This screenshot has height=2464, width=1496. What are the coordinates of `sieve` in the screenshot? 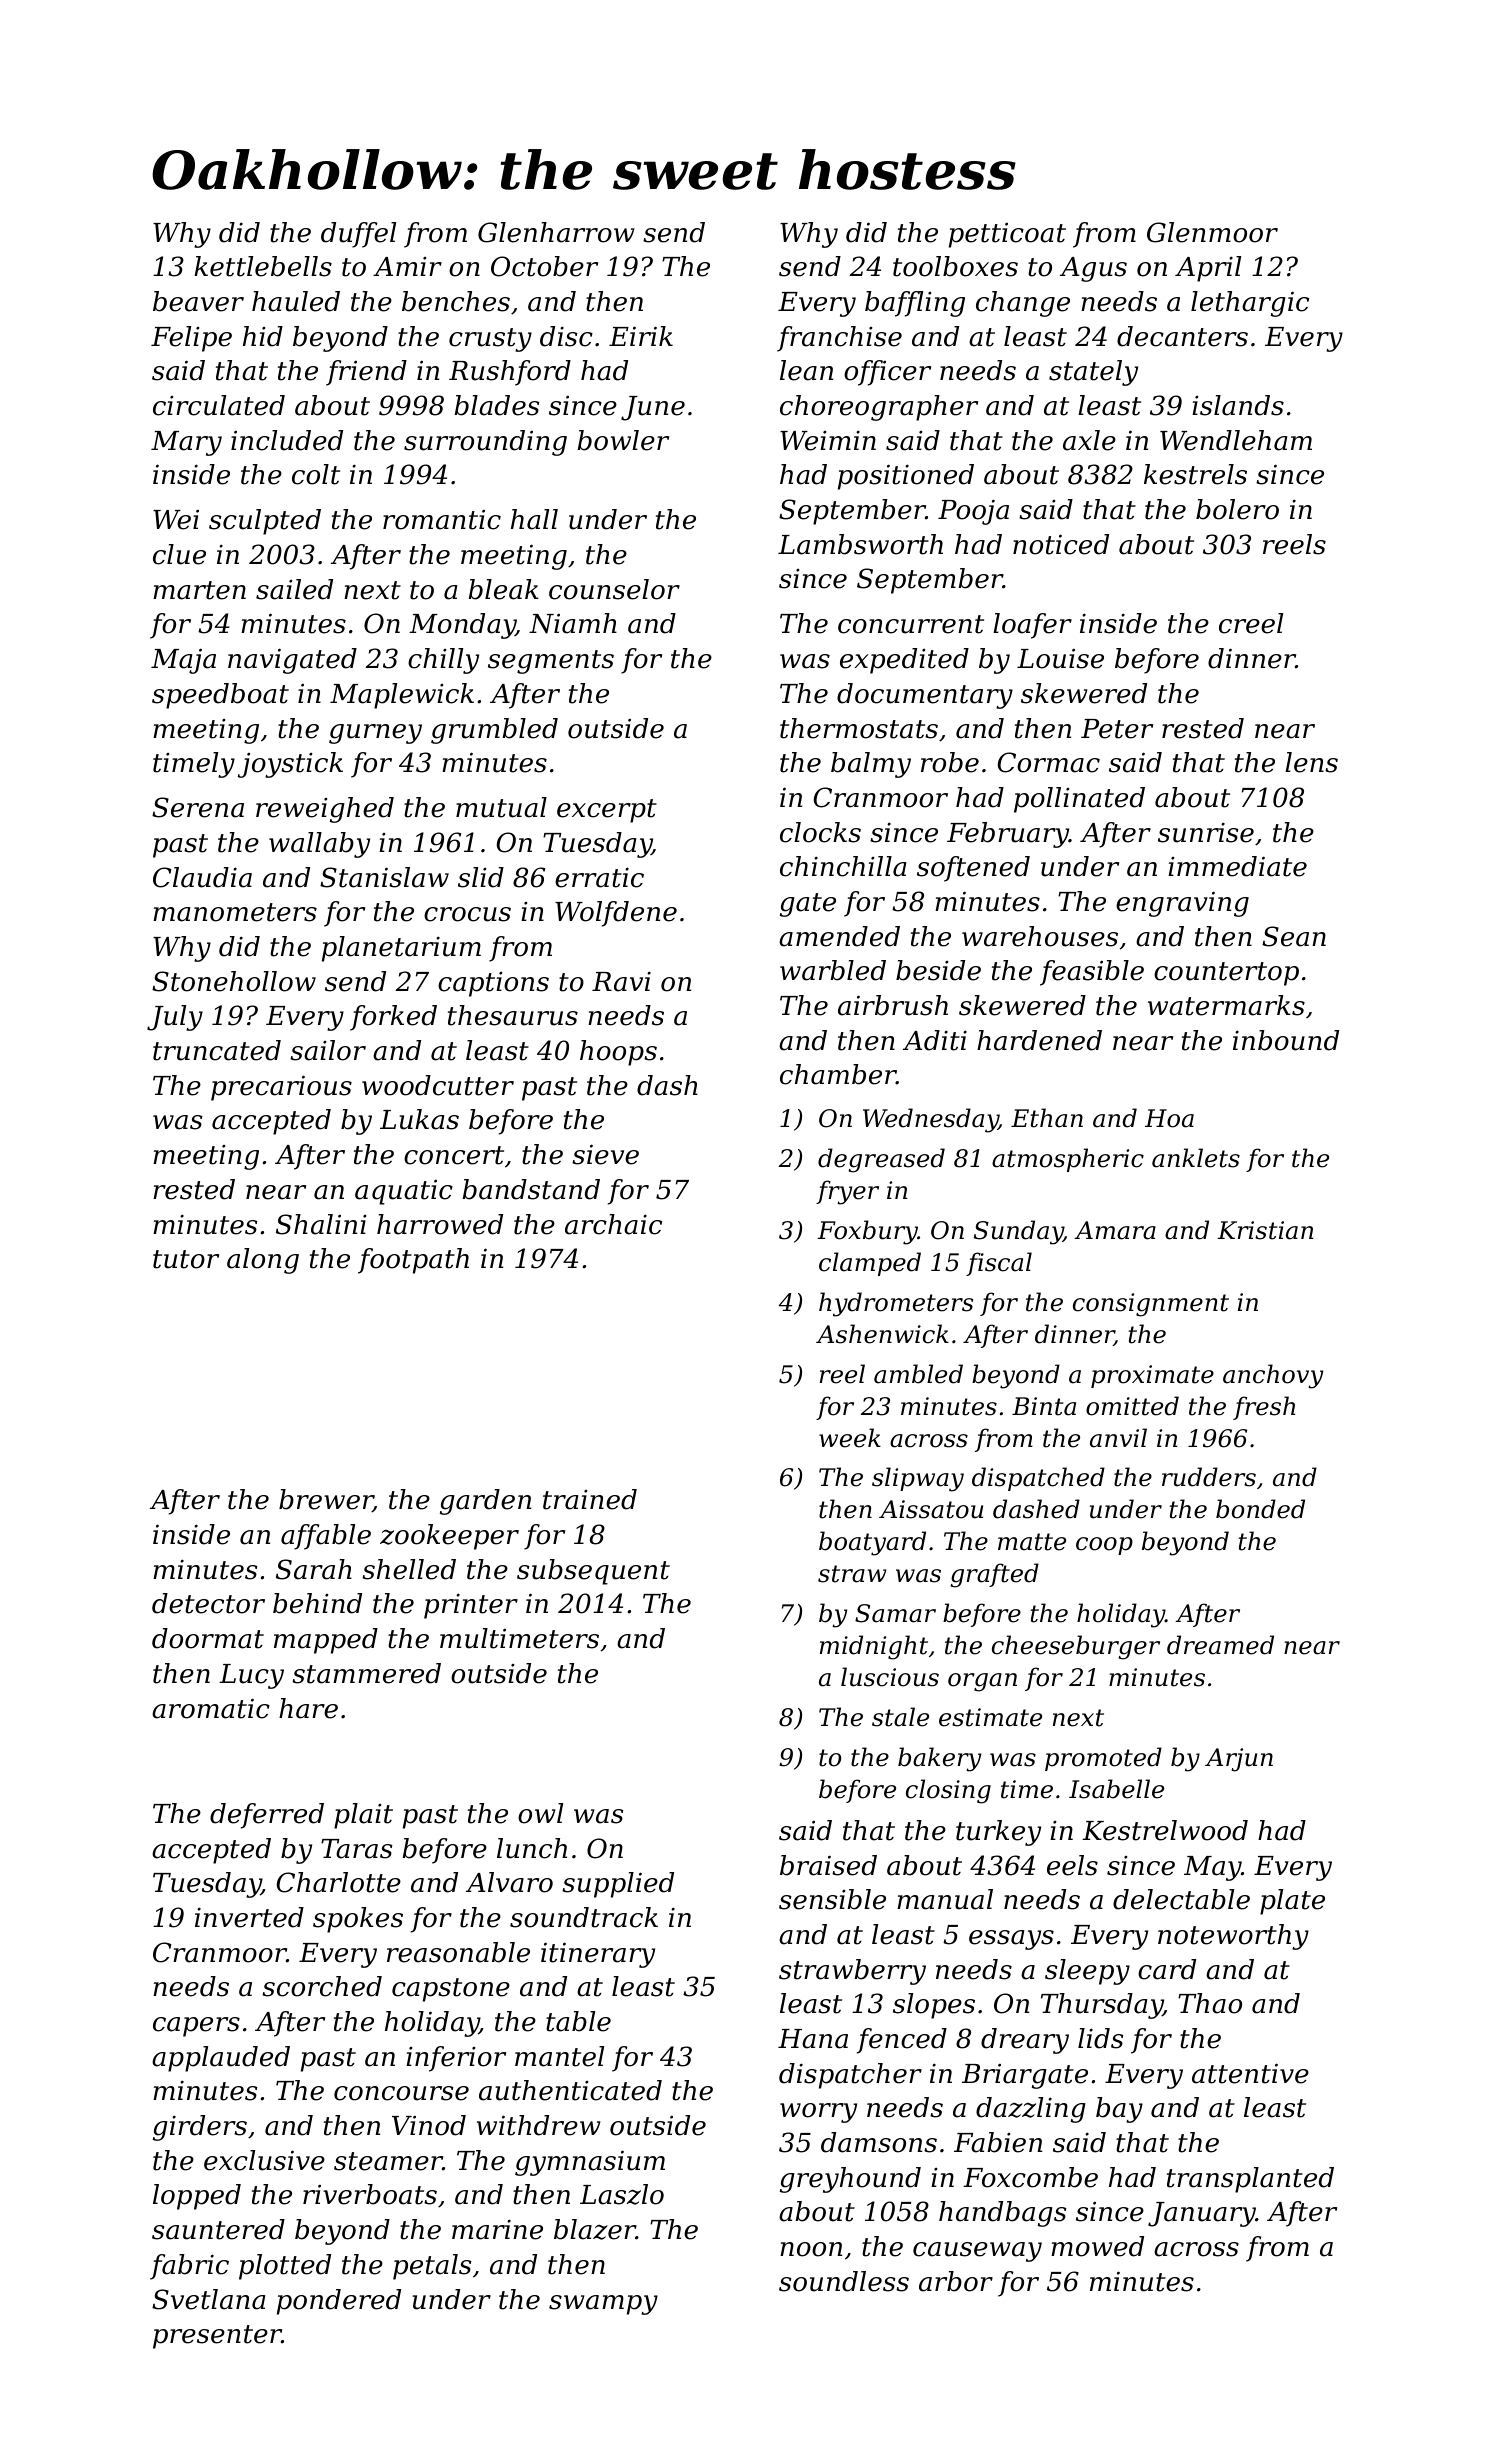 It's located at (605, 1154).
